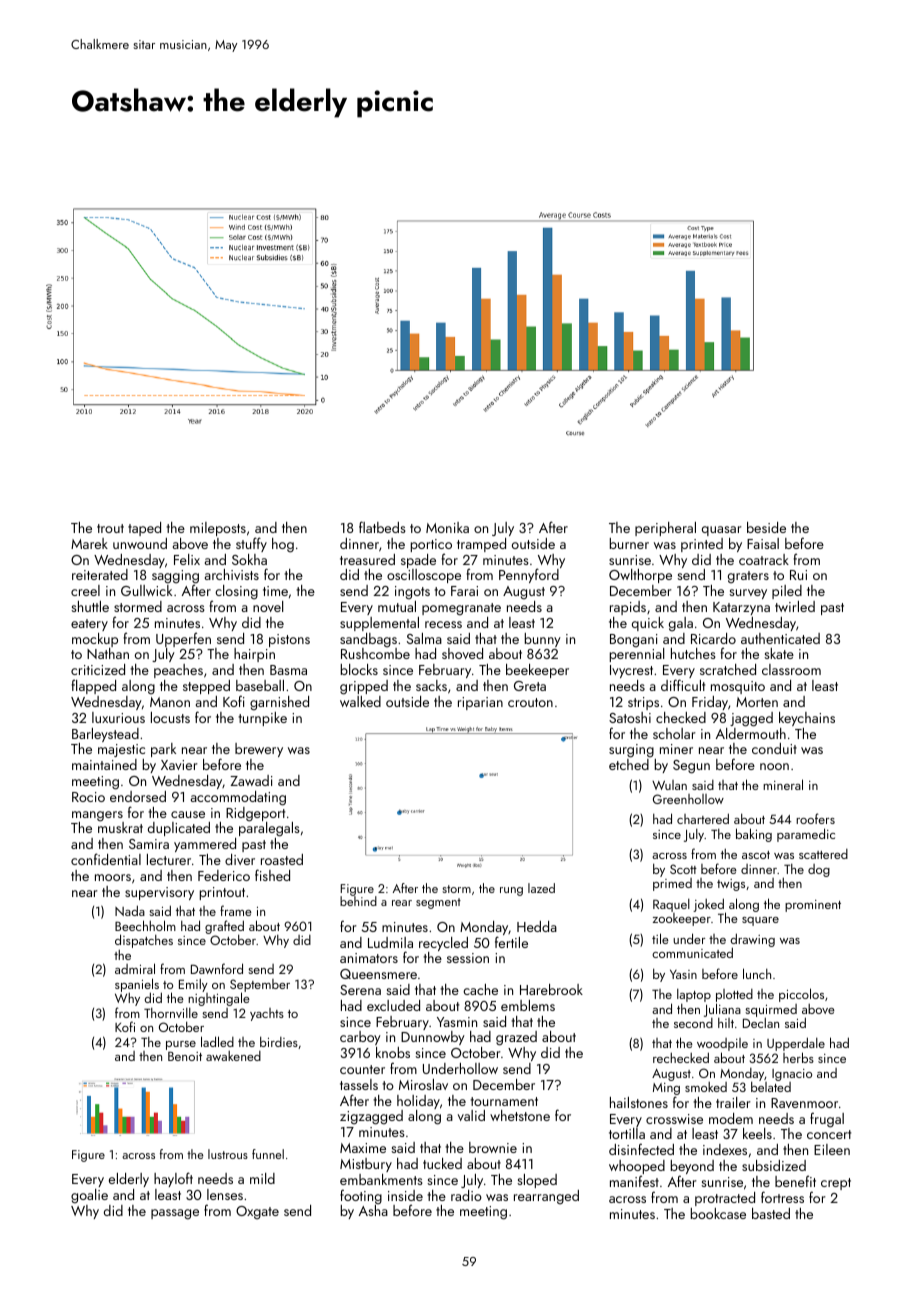  I want to click on communicated, so click(692, 952).
